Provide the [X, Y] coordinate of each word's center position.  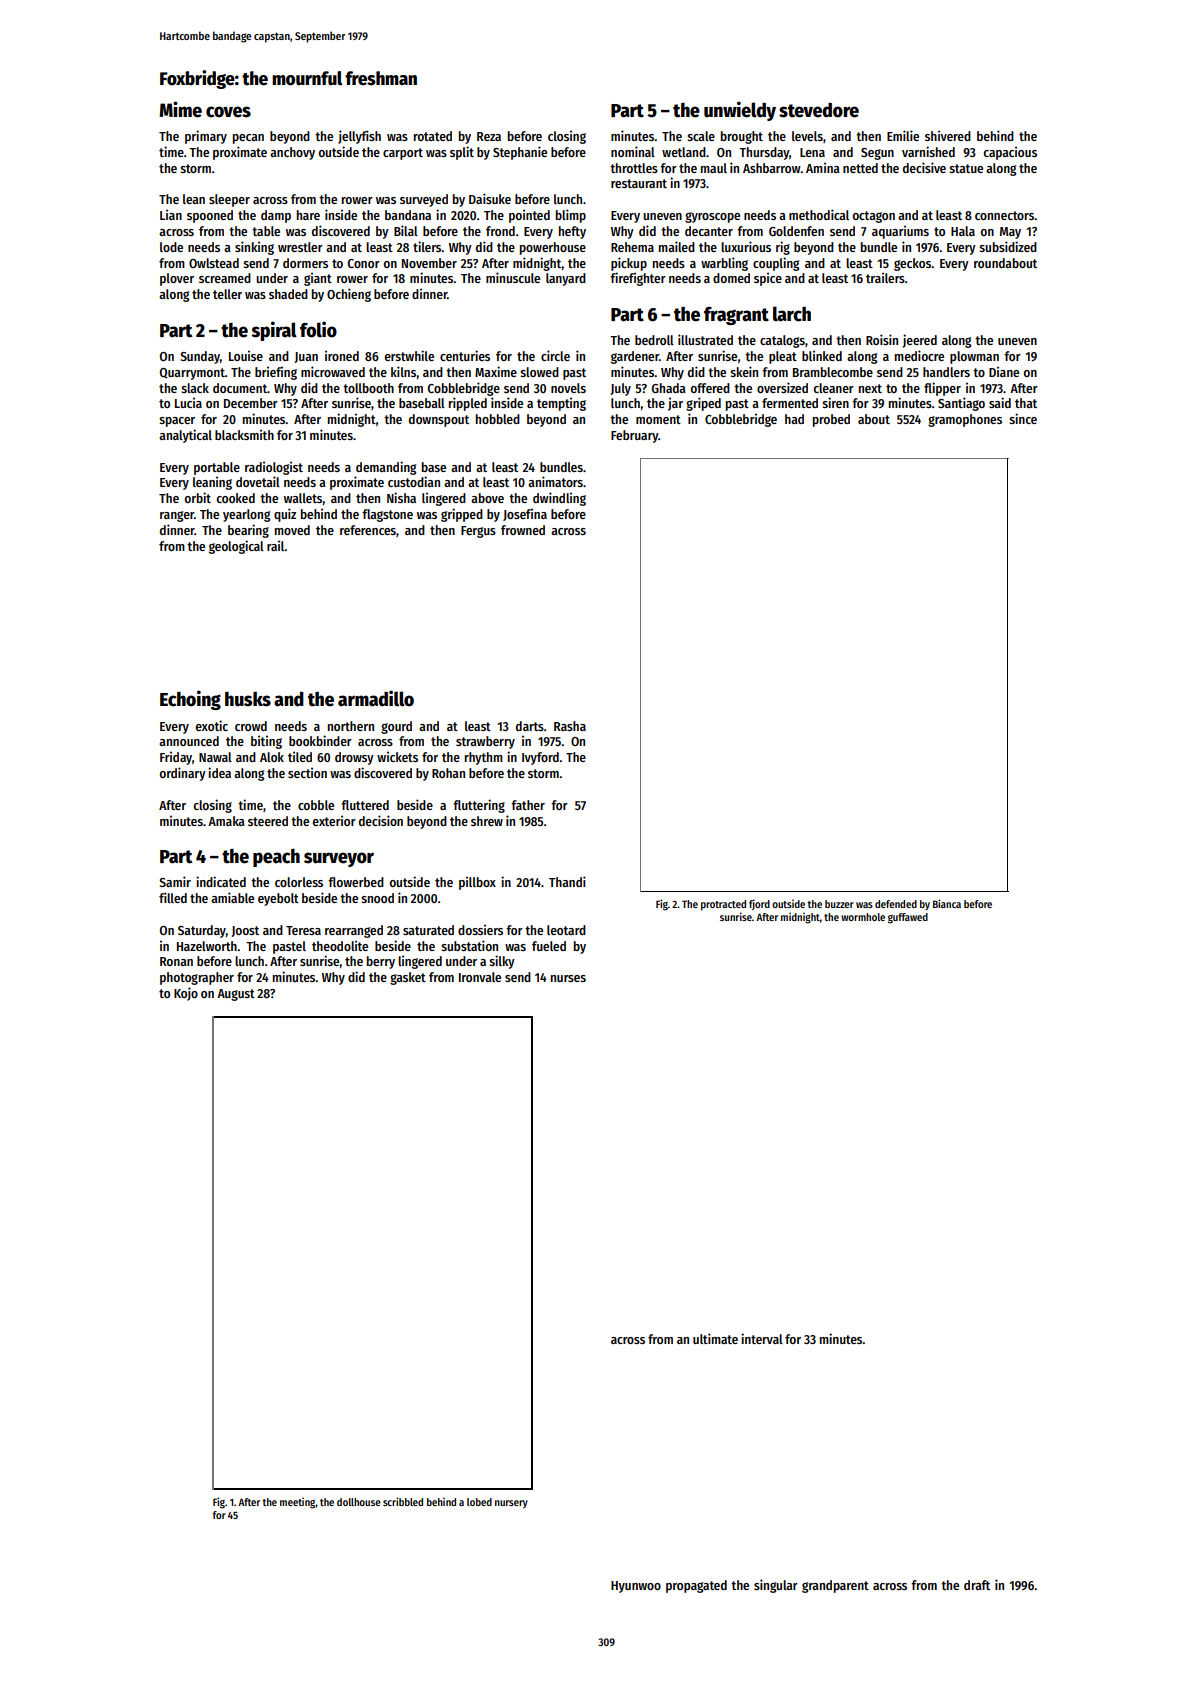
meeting [298, 1503]
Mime [180, 109]
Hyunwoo [636, 1587]
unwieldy [740, 111]
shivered [948, 135]
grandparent [835, 1586]
